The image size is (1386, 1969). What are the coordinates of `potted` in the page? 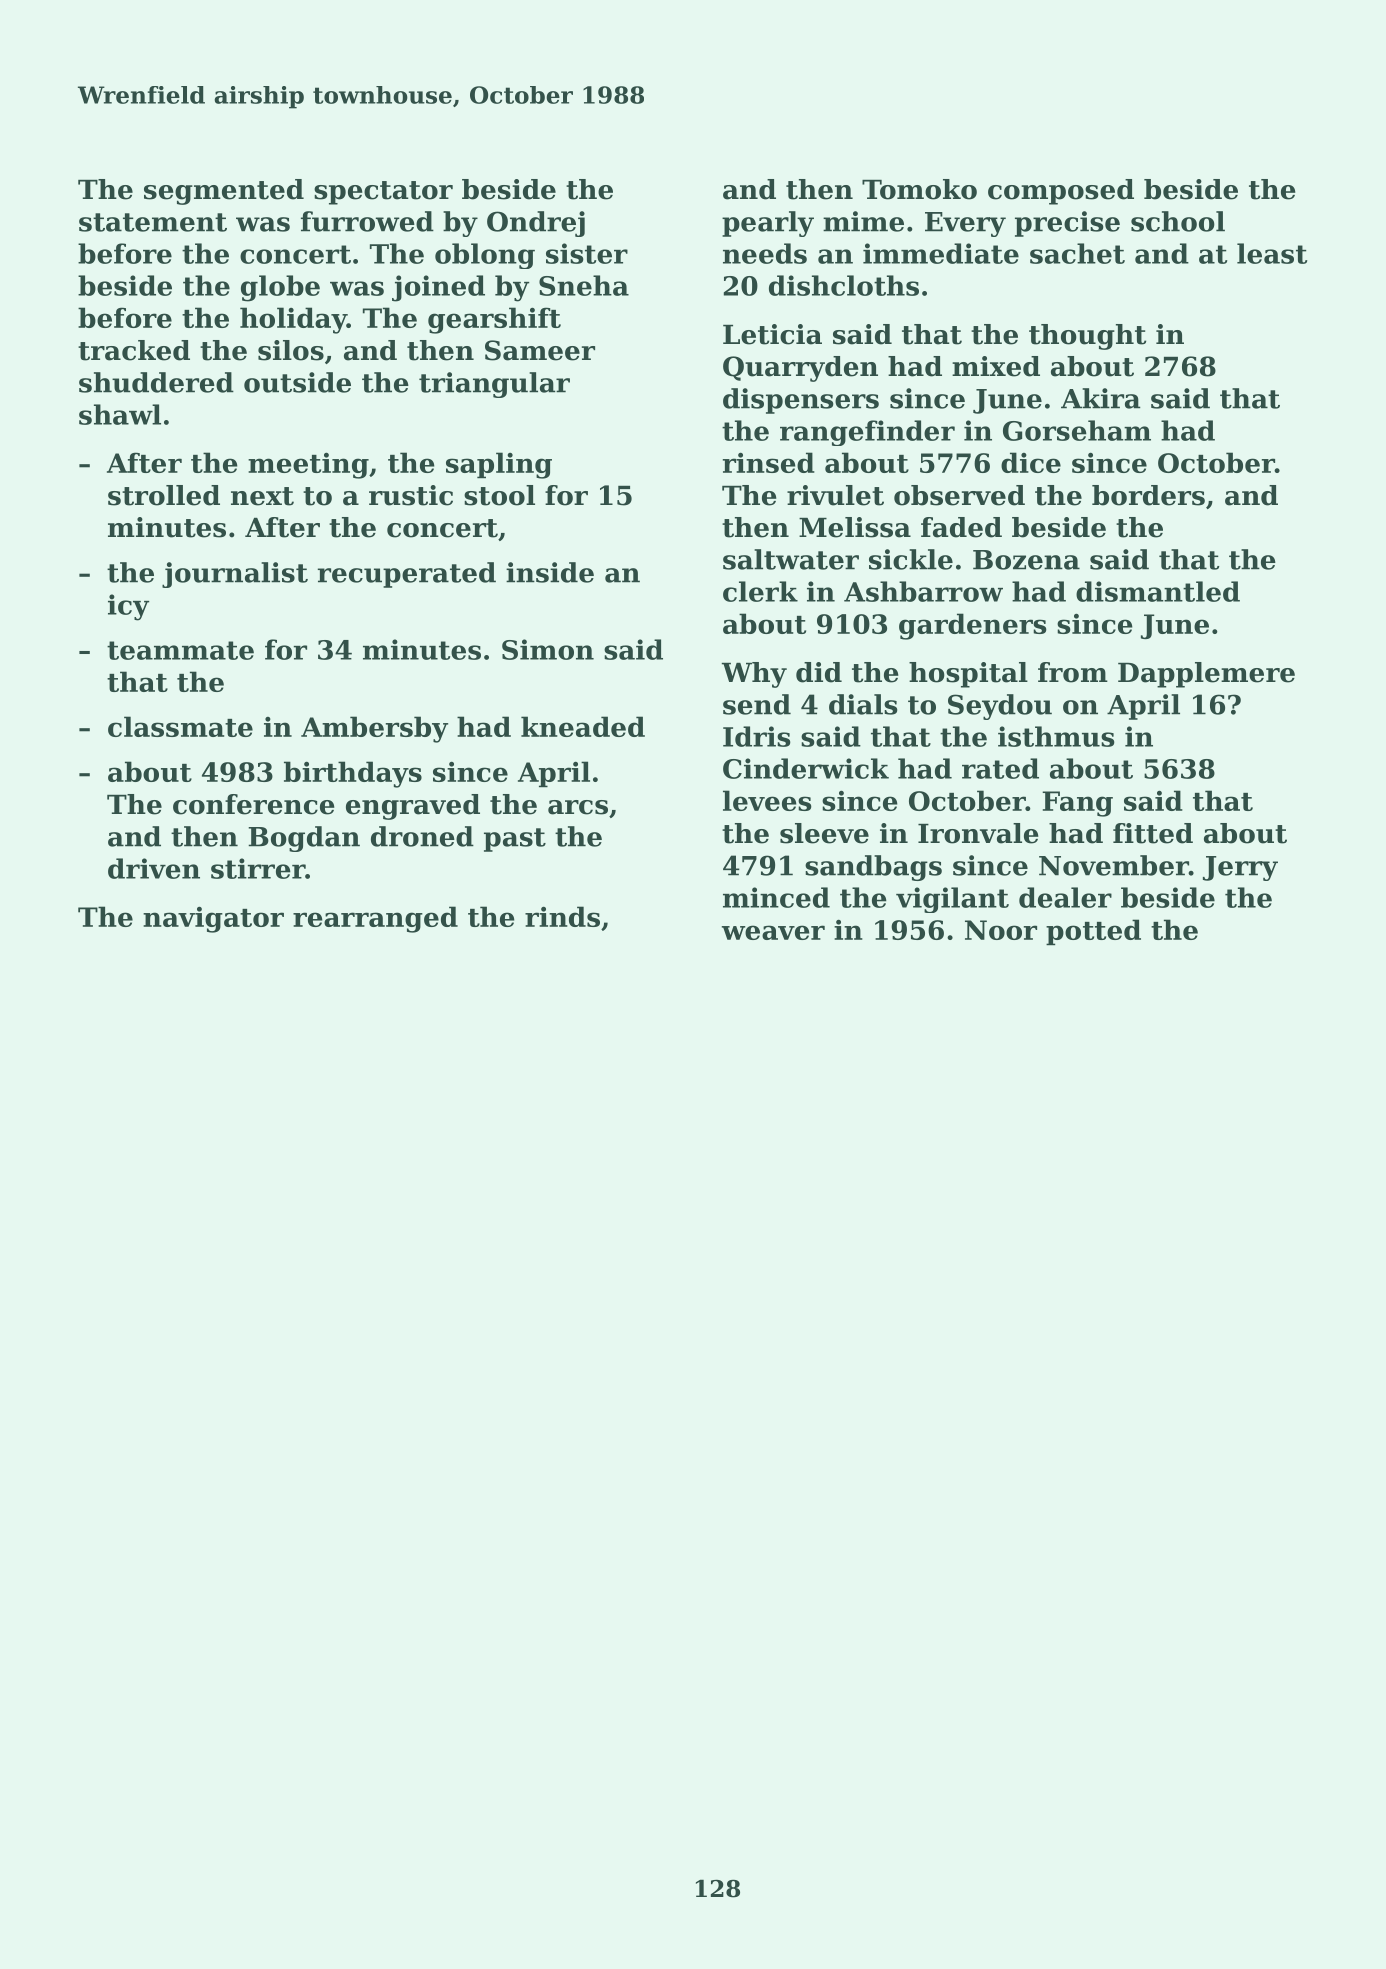 It's located at (1093, 932).
